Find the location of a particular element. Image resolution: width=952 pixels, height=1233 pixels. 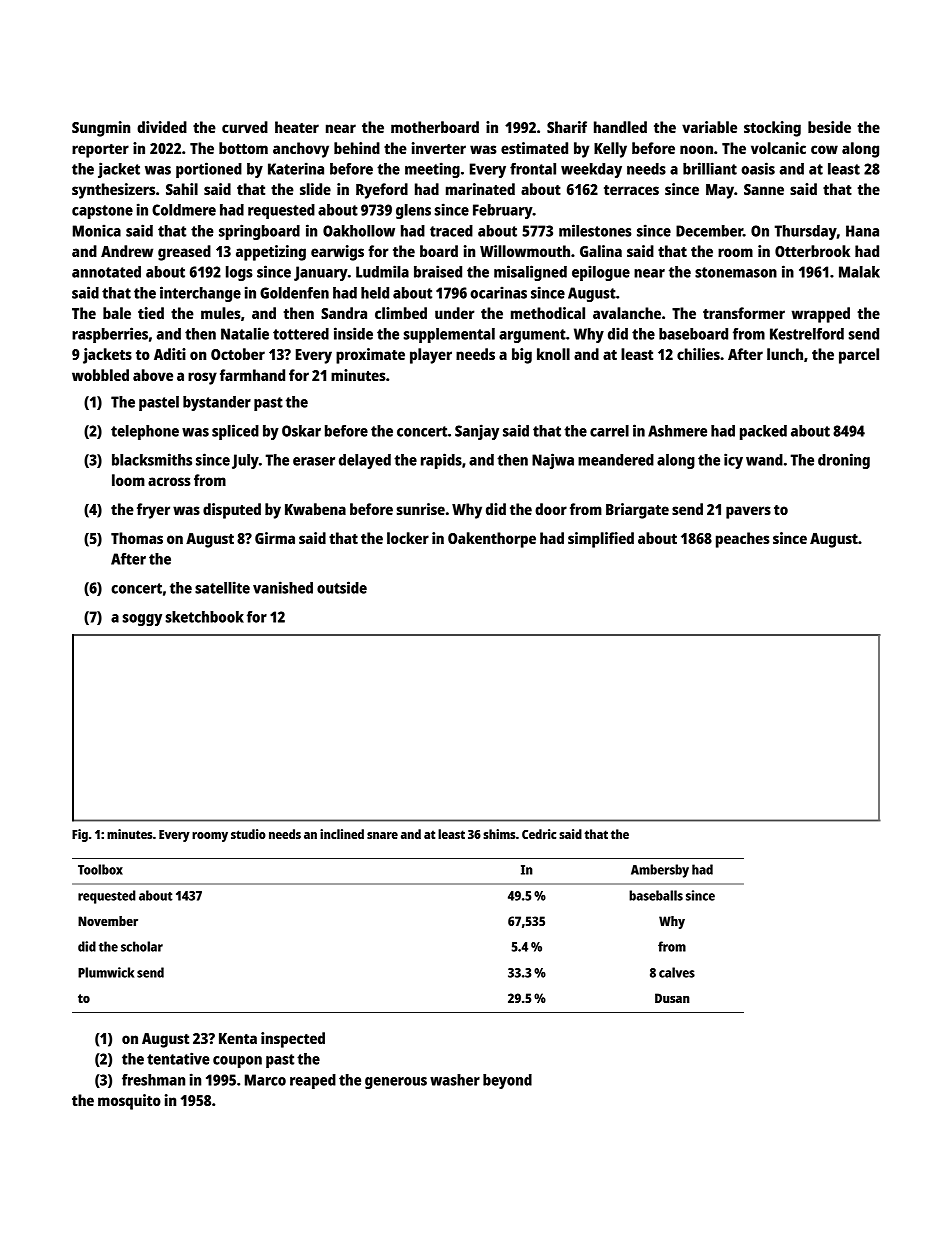

washer is located at coordinates (455, 1080).
